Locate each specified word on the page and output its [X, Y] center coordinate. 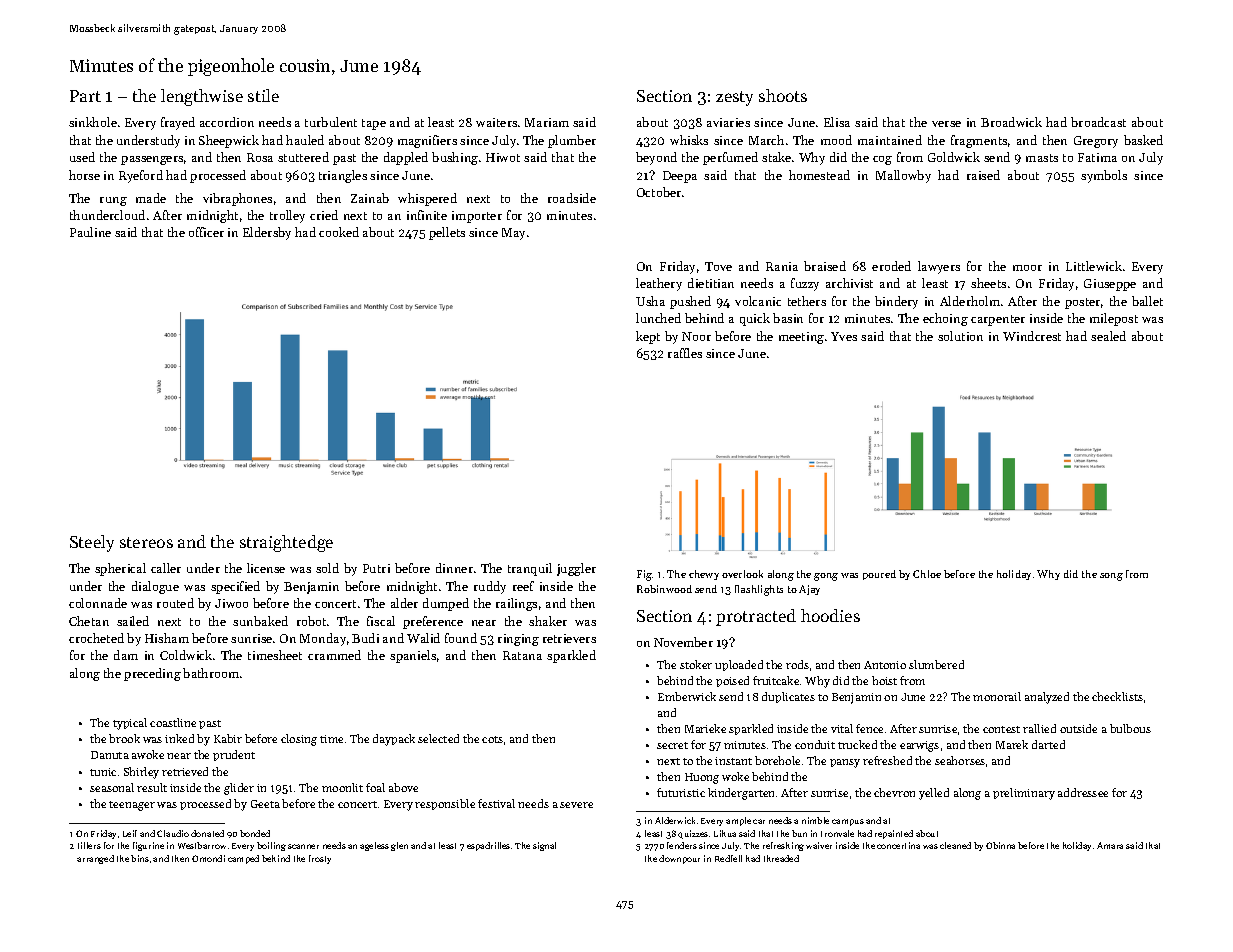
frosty [320, 859]
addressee [1083, 792]
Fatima [1097, 157]
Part [85, 96]
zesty [734, 98]
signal [544, 846]
